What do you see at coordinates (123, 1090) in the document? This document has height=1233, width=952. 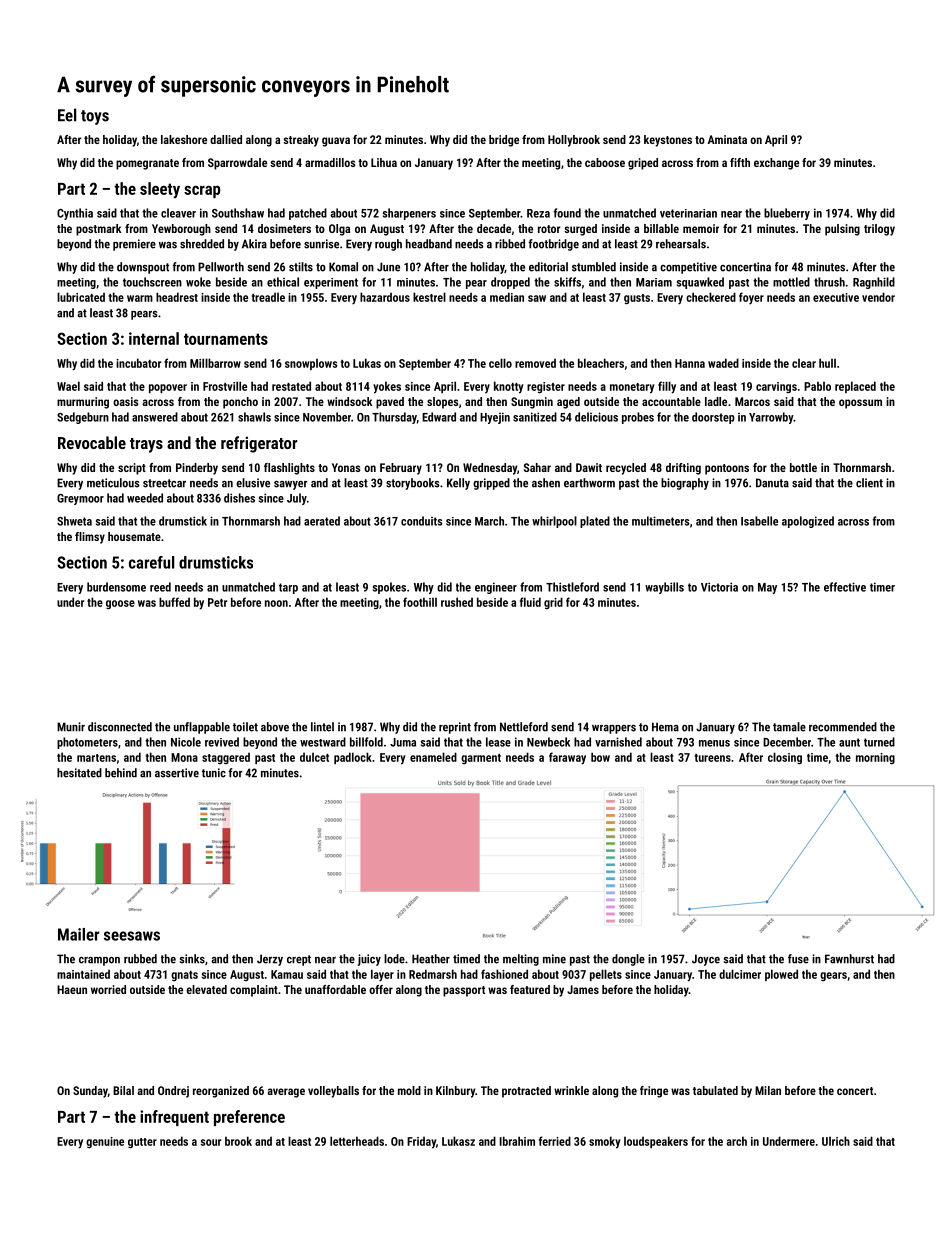 I see `Bilal` at bounding box center [123, 1090].
